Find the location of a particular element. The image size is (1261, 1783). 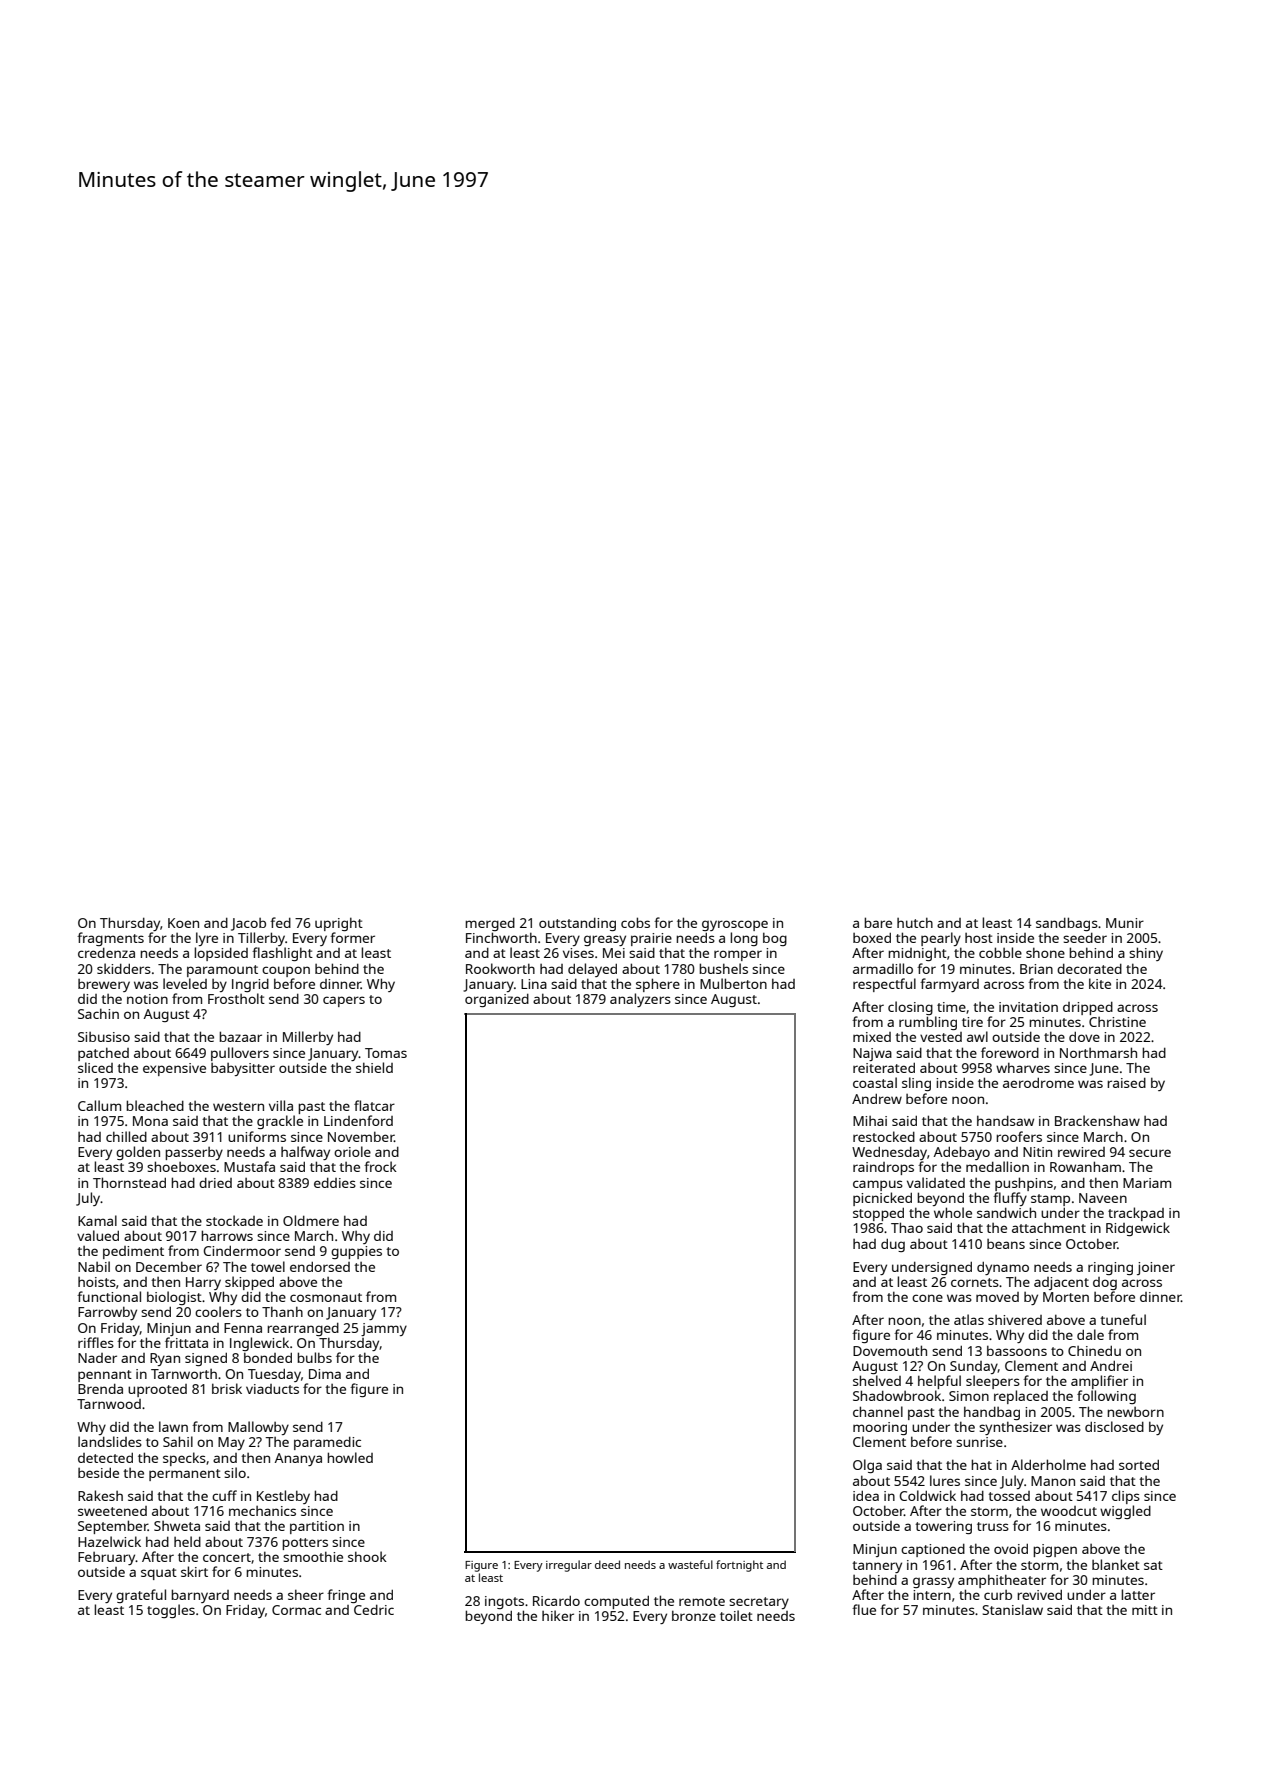

tuneful is located at coordinates (1123, 1319).
